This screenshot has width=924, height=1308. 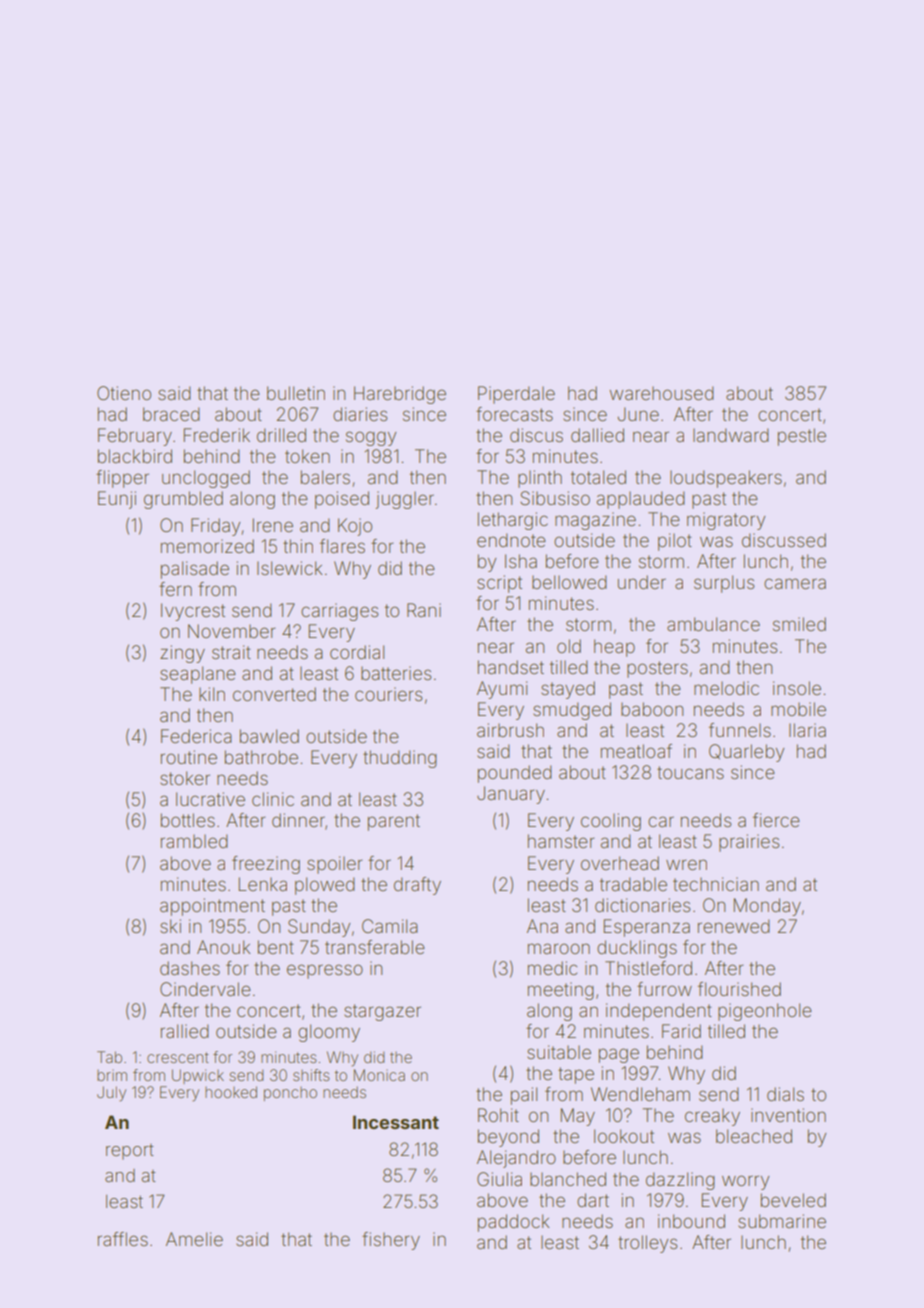 I want to click on routine, so click(x=189, y=757).
